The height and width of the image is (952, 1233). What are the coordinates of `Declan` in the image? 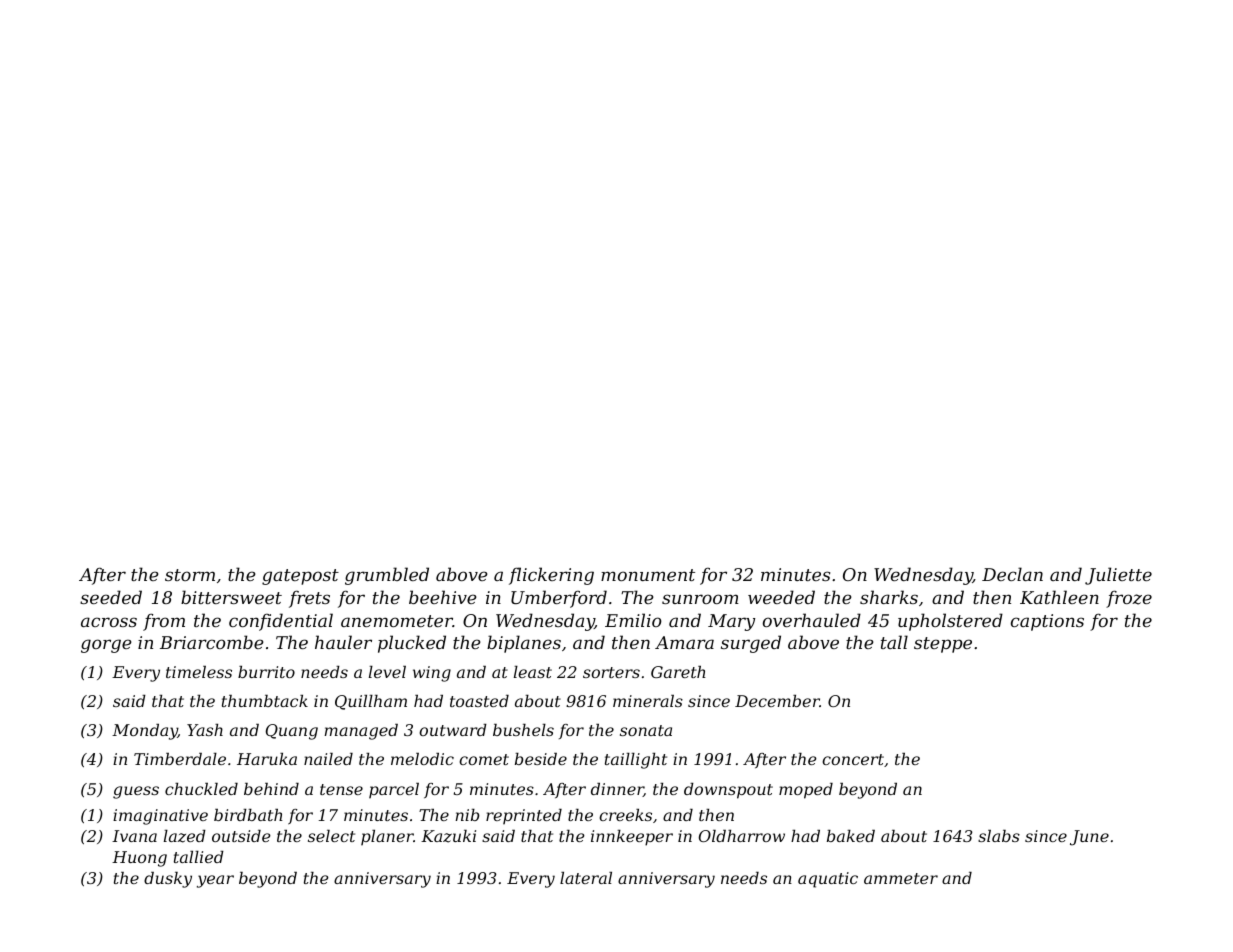 It's located at (1012, 574).
